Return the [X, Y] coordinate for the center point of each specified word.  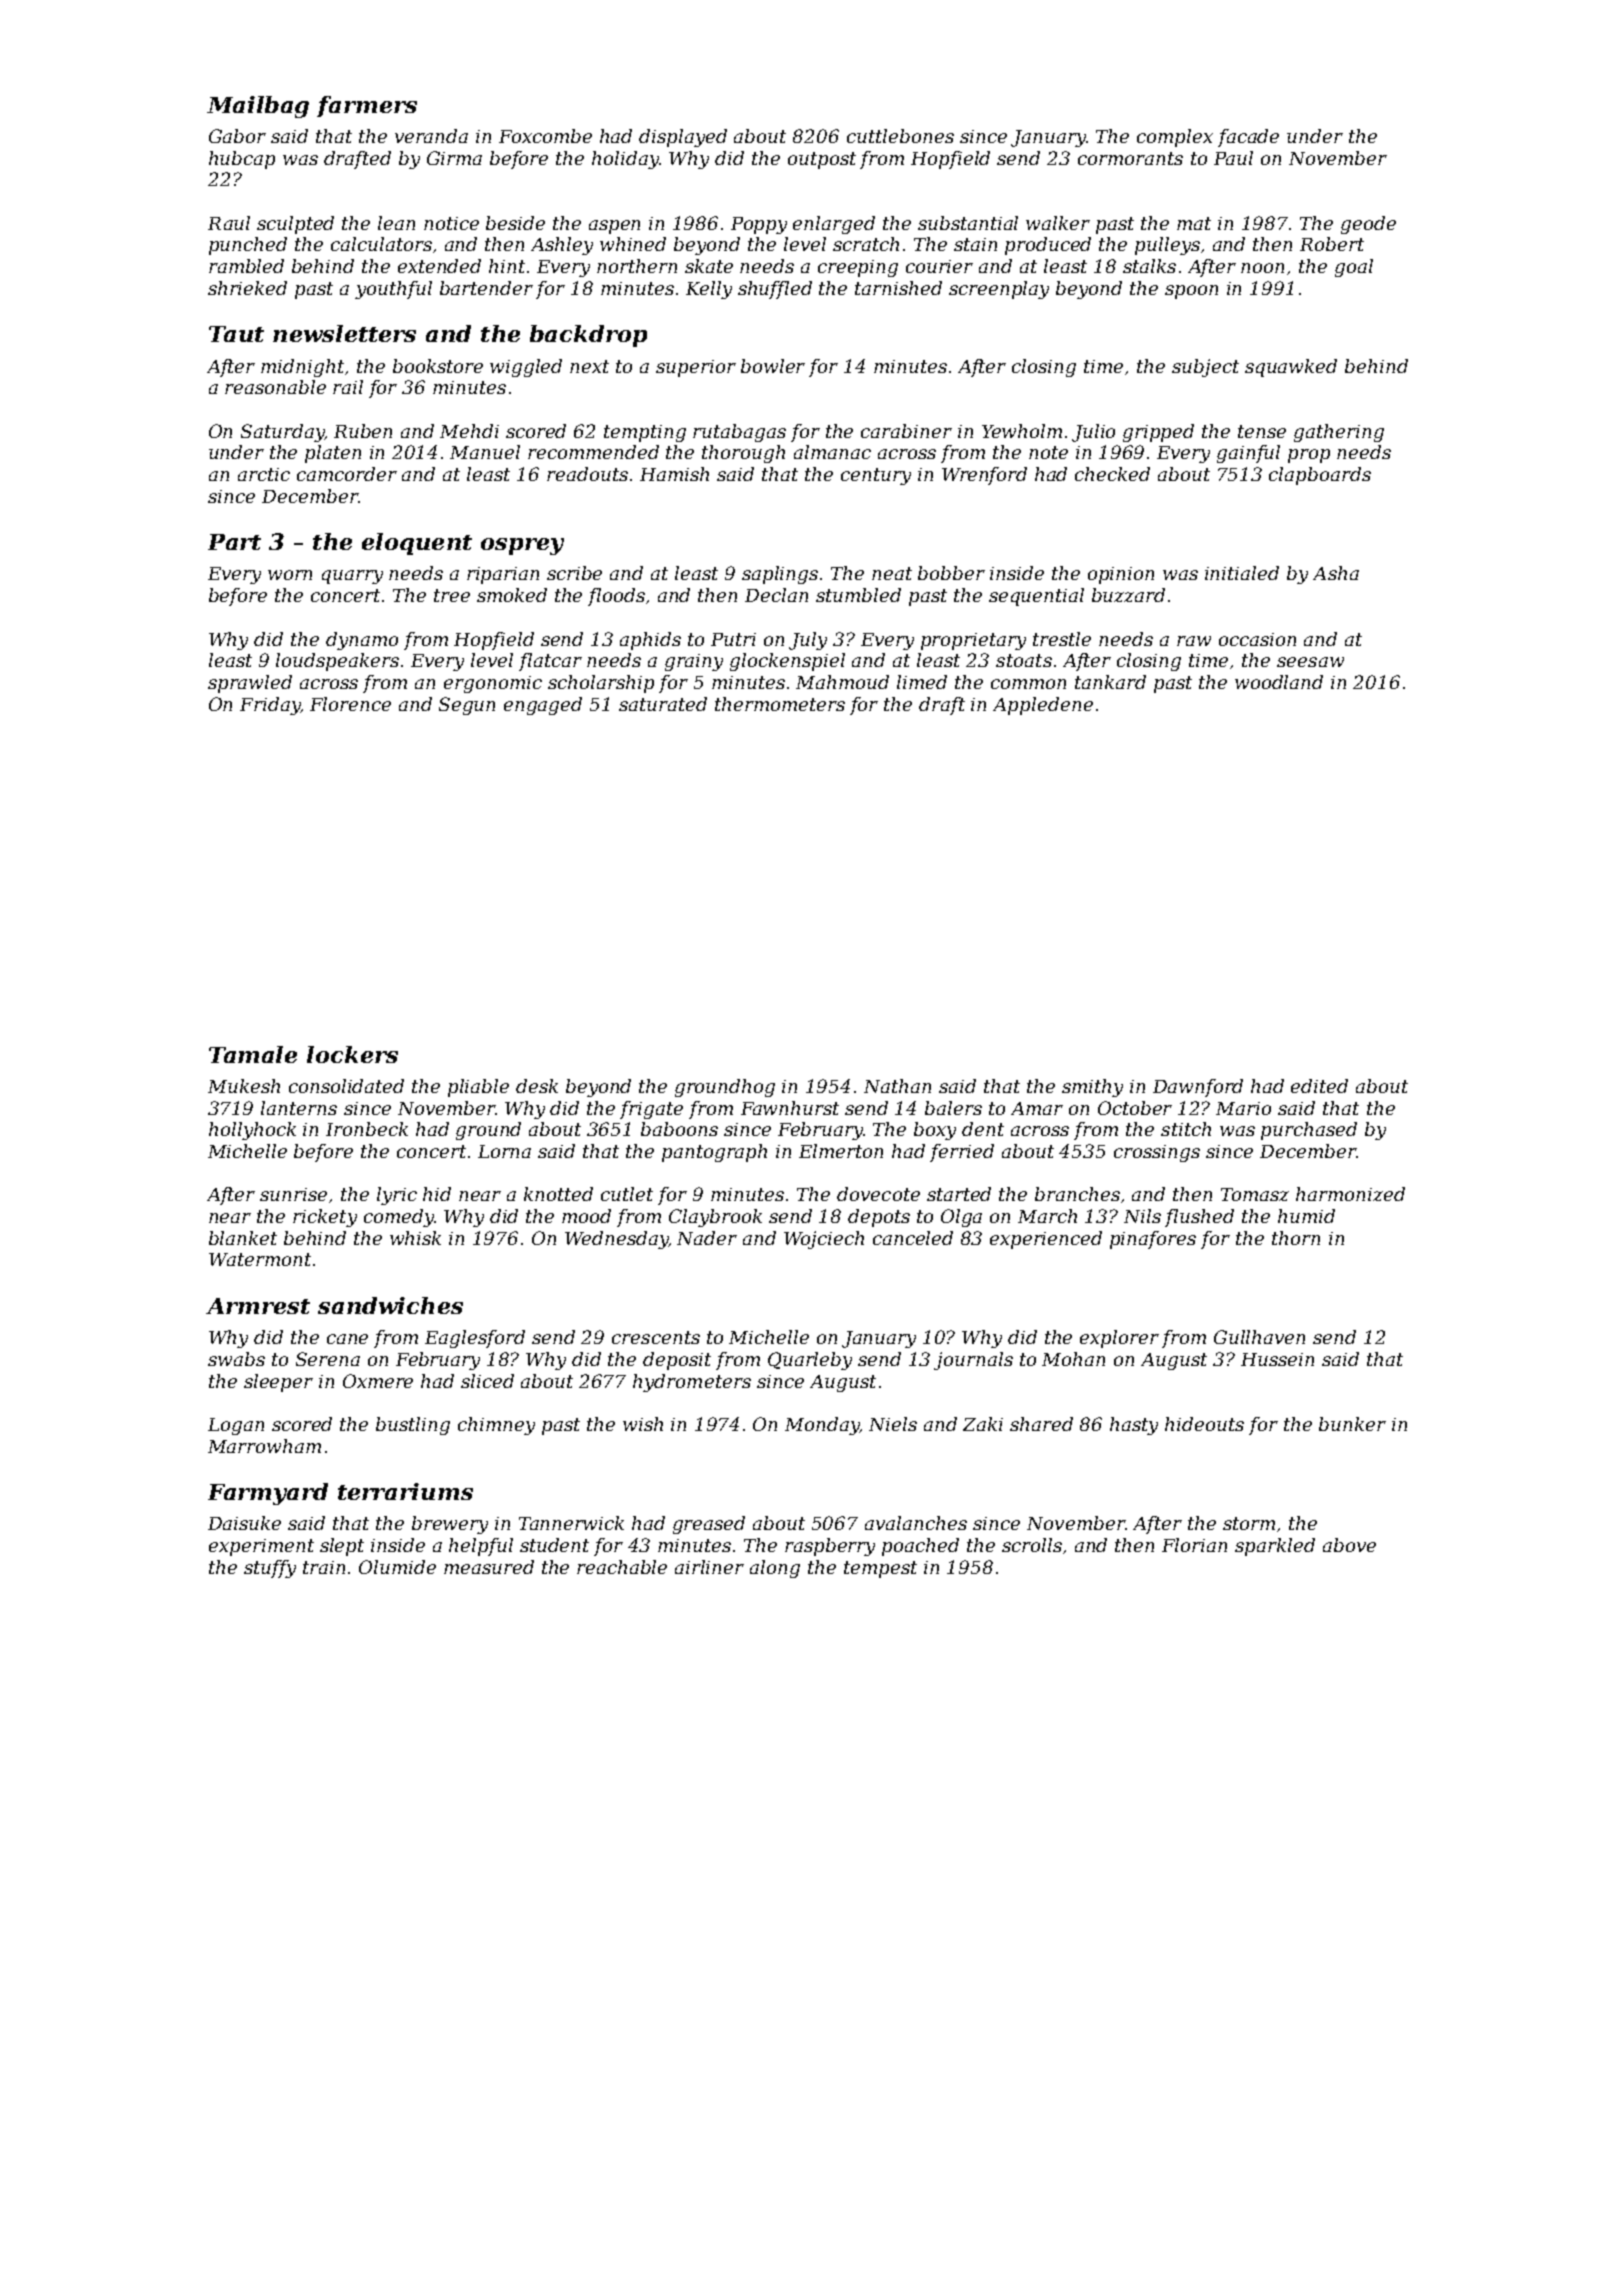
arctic [264, 474]
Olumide [397, 1567]
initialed [1242, 573]
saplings [780, 575]
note [1048, 452]
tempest [880, 1569]
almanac [832, 452]
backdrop [588, 336]
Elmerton [841, 1151]
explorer [1119, 1339]
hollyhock [252, 1131]
